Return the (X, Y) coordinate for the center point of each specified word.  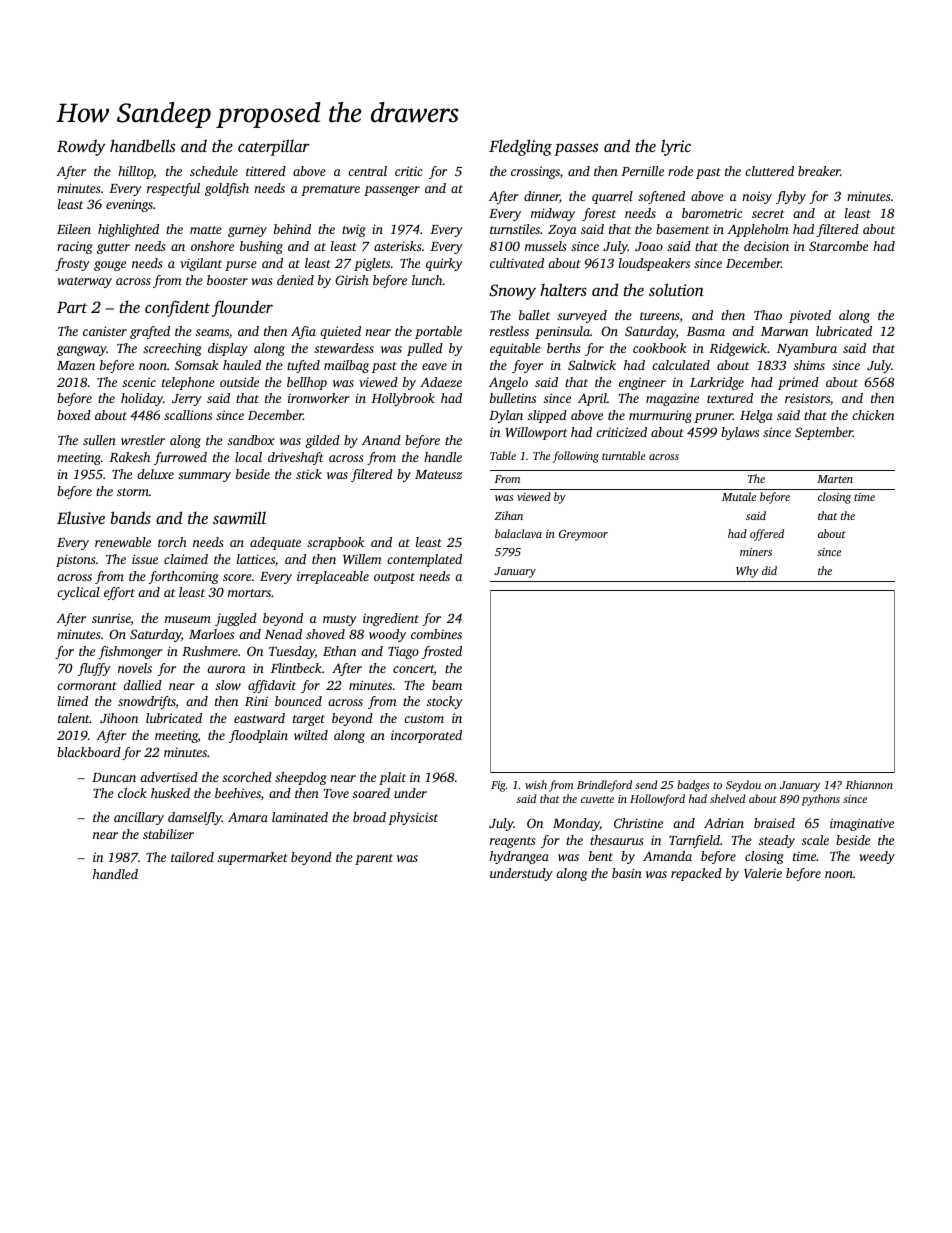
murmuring (660, 416)
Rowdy (81, 147)
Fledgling (520, 147)
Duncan (114, 777)
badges (693, 786)
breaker (819, 171)
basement (682, 229)
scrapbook (336, 543)
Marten (835, 479)
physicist (413, 818)
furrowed (180, 458)
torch (172, 542)
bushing (261, 247)
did (769, 570)
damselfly (195, 818)
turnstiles (515, 229)
